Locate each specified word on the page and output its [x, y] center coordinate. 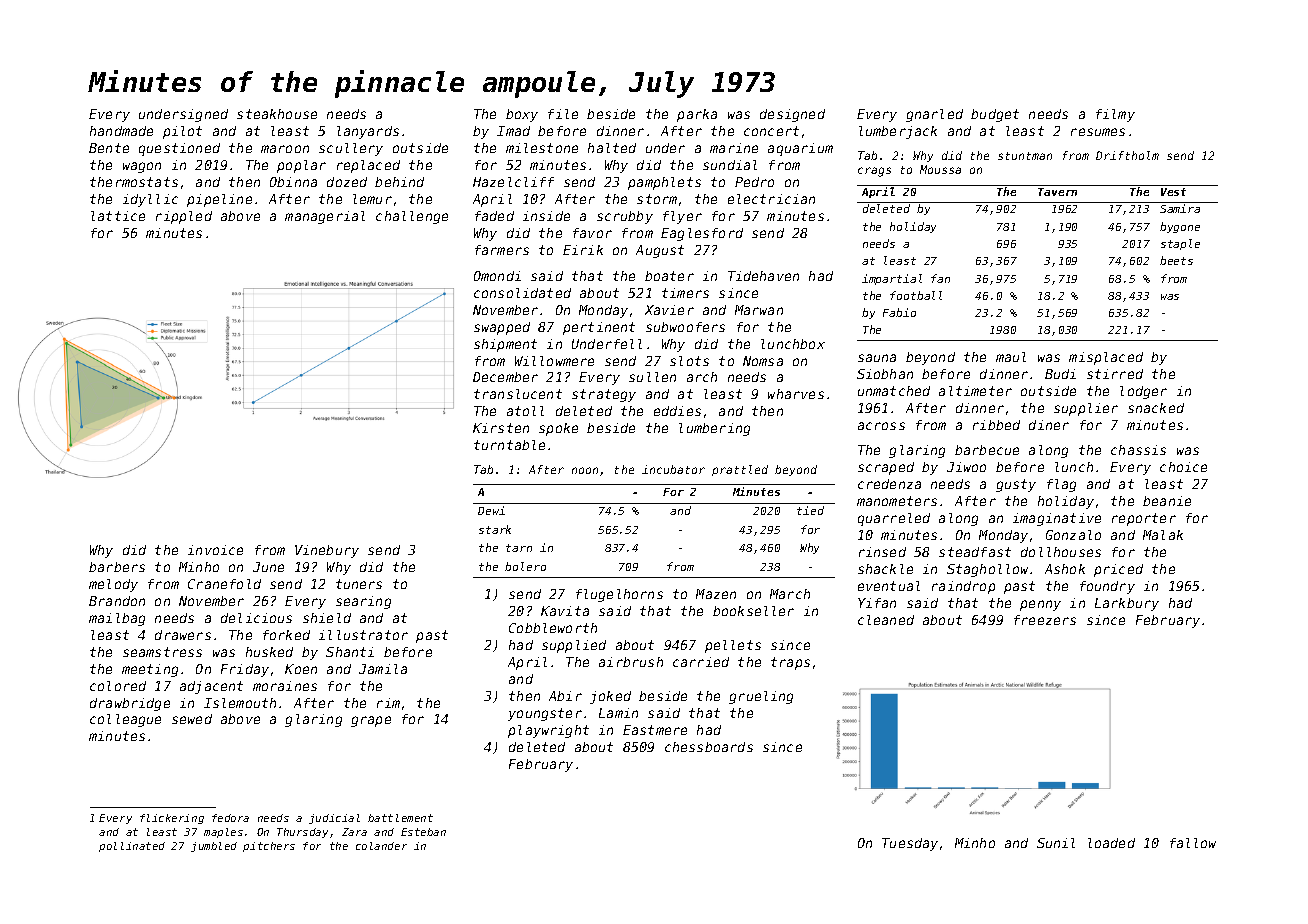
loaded [1111, 843]
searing [363, 602]
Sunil [1056, 843]
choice [1183, 467]
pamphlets [664, 183]
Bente [109, 148]
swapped [502, 328]
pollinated [132, 847]
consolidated [522, 293]
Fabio [899, 312]
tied [810, 510]
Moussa [940, 169]
